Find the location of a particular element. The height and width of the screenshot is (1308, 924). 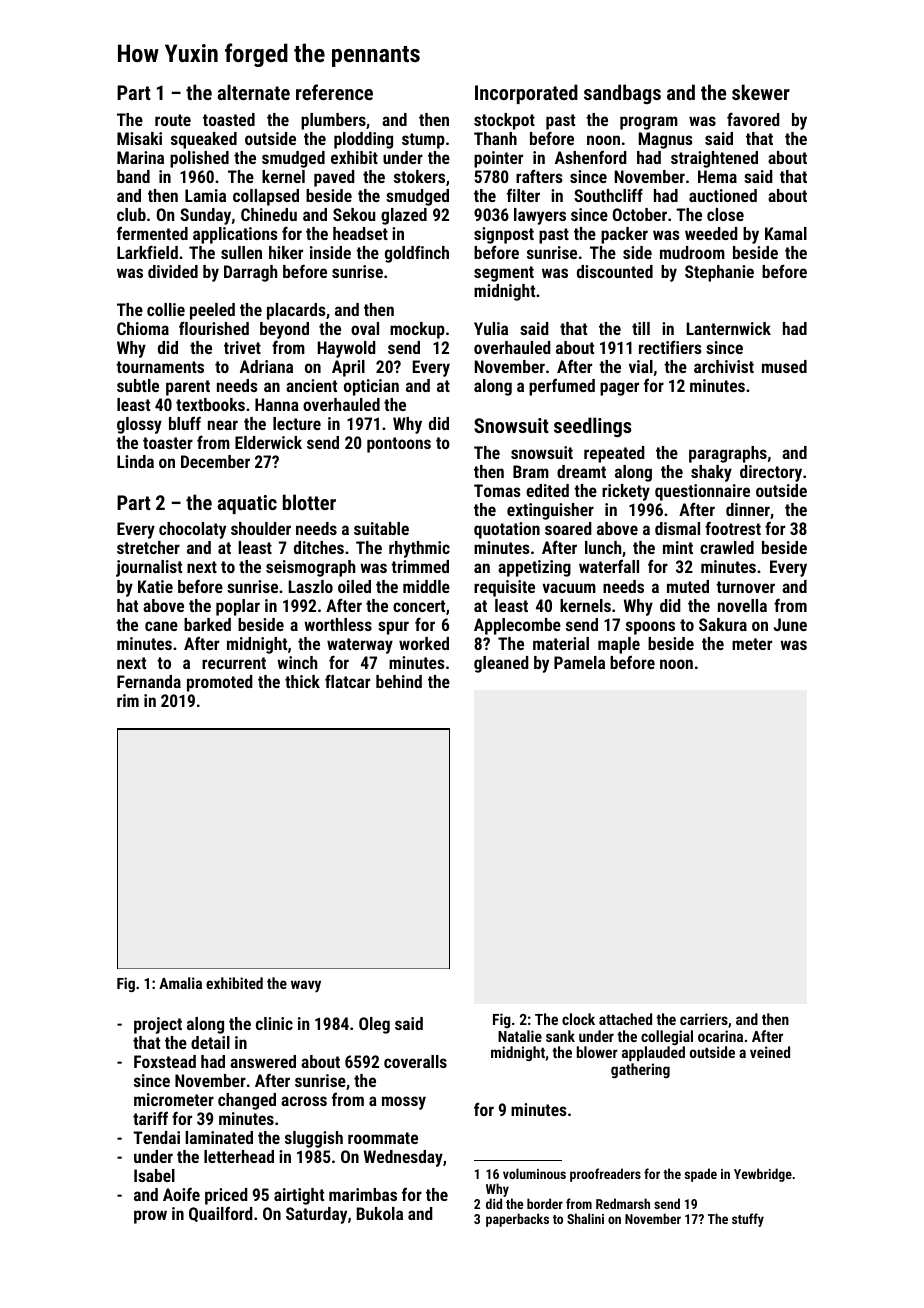

alternate is located at coordinates (254, 92).
